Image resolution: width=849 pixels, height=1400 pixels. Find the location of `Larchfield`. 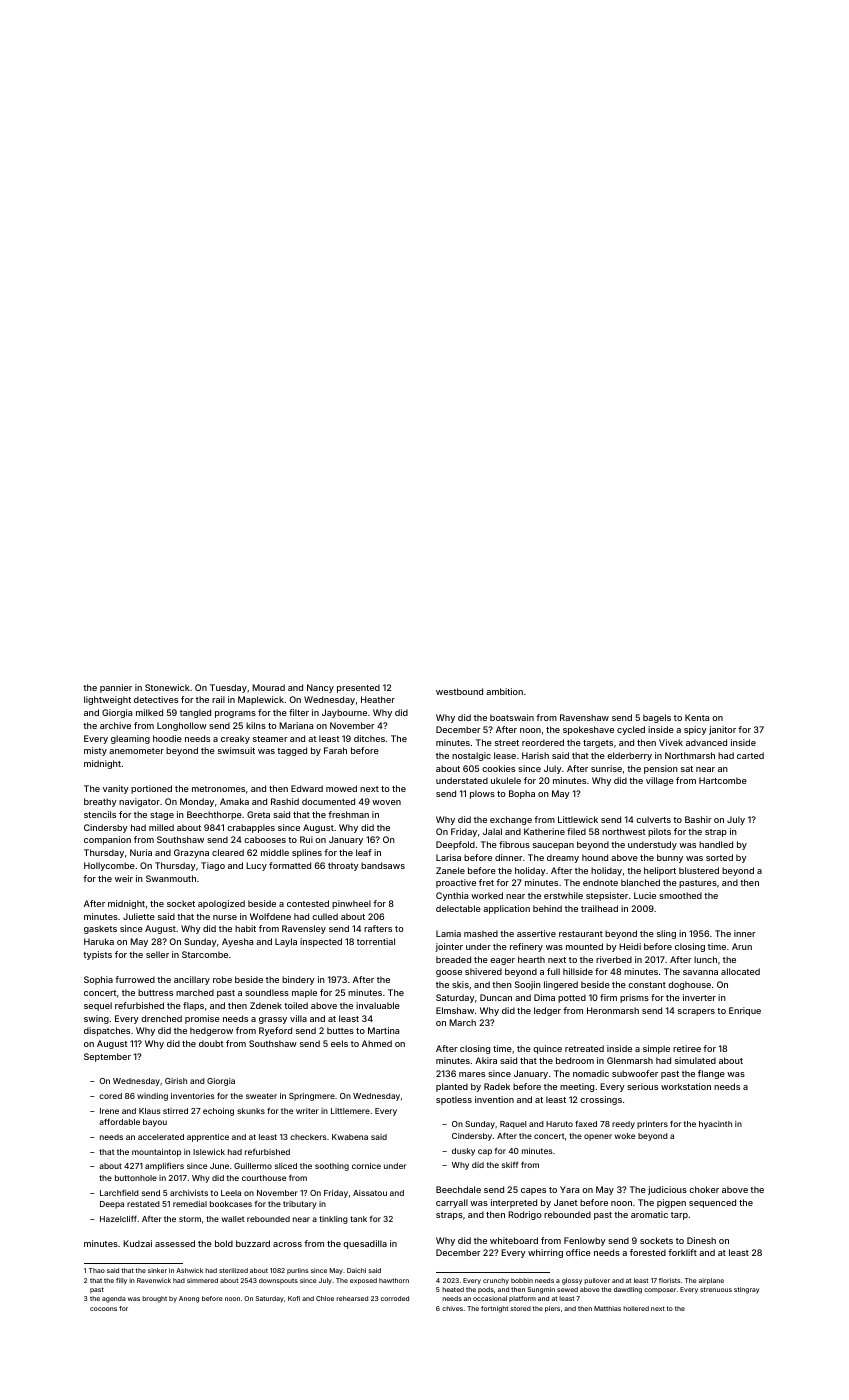

Larchfield is located at coordinates (119, 1193).
